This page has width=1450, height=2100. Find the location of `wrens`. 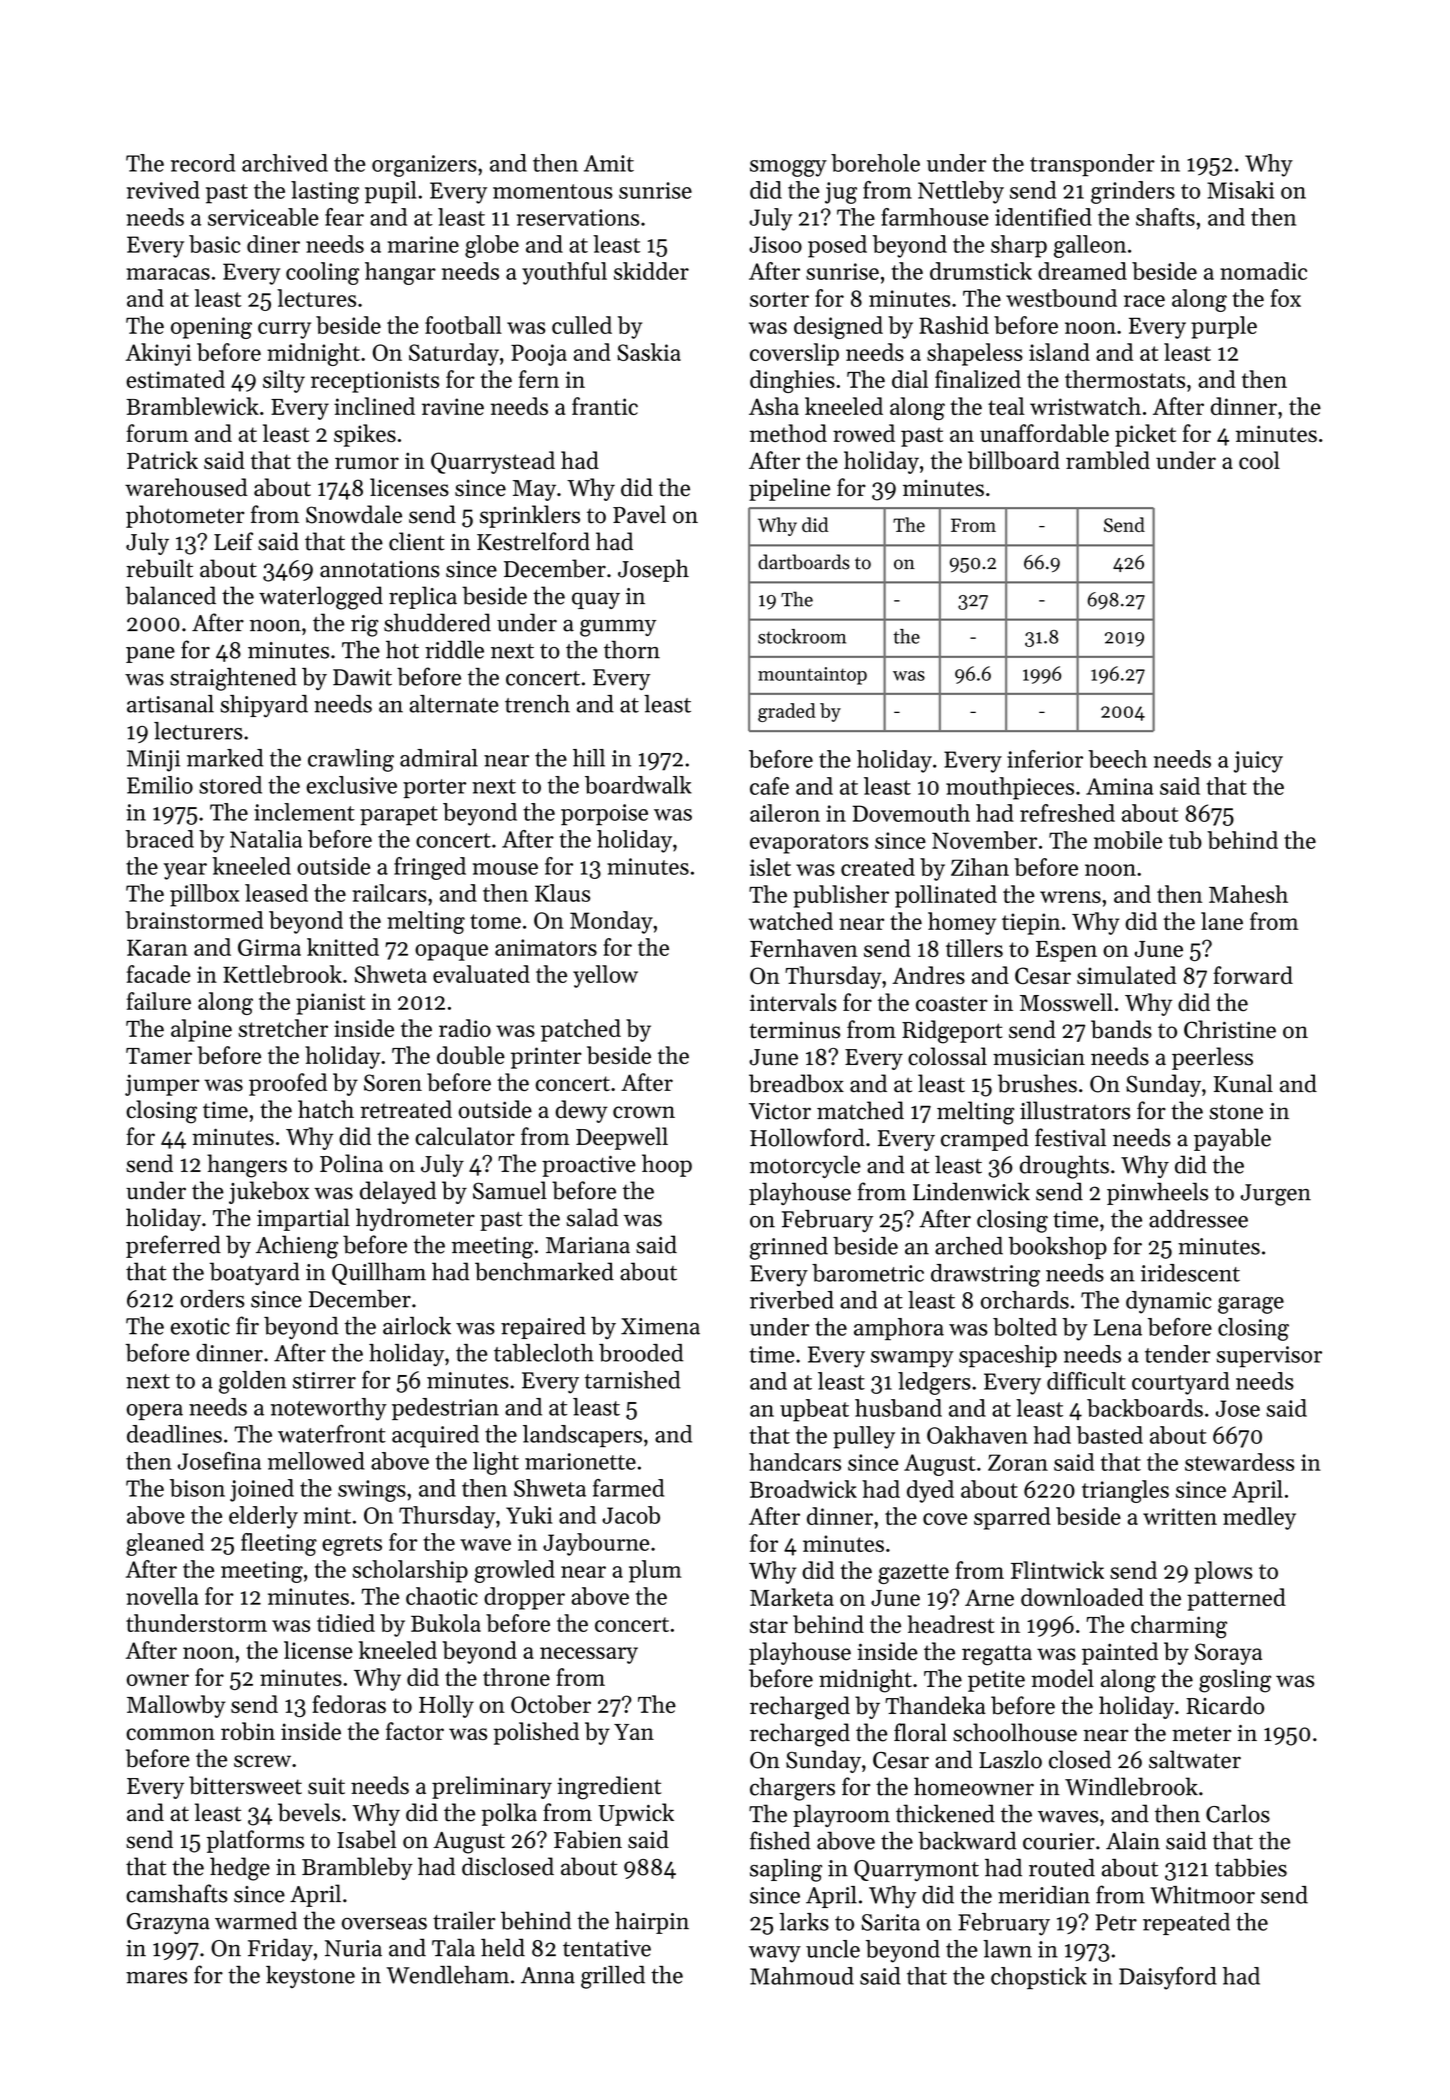

wrens is located at coordinates (1070, 897).
